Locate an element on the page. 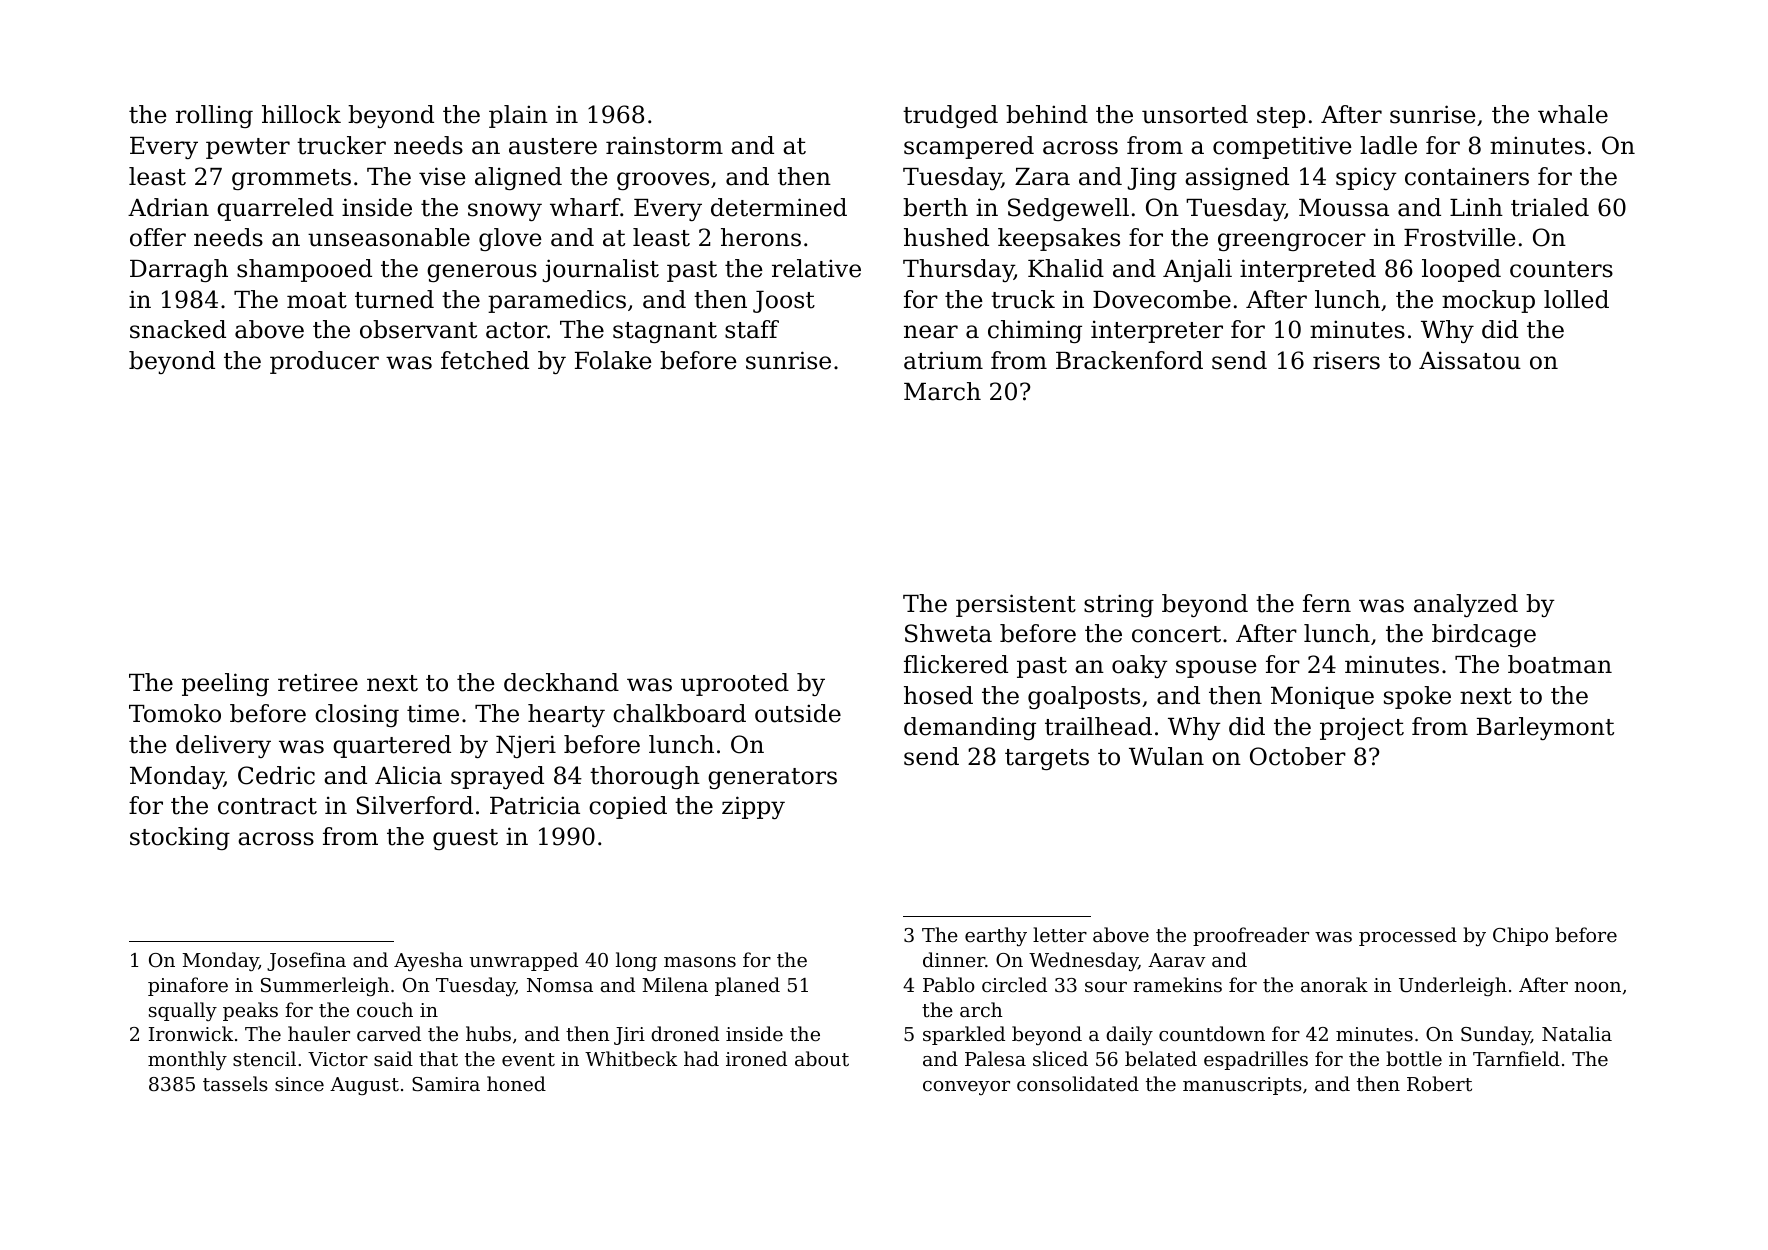  uprooted is located at coordinates (735, 684).
